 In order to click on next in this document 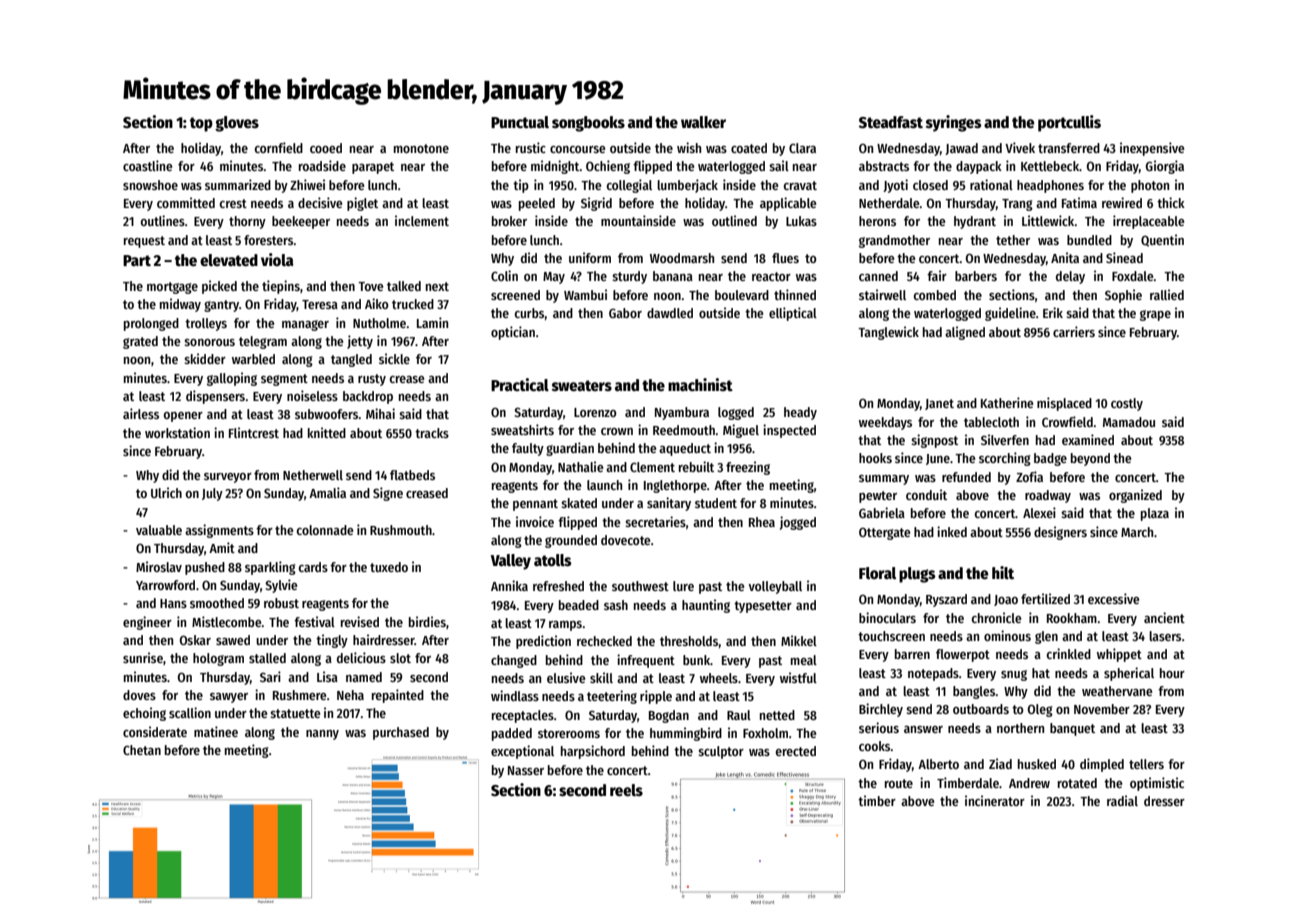, I will do `click(437, 286)`.
